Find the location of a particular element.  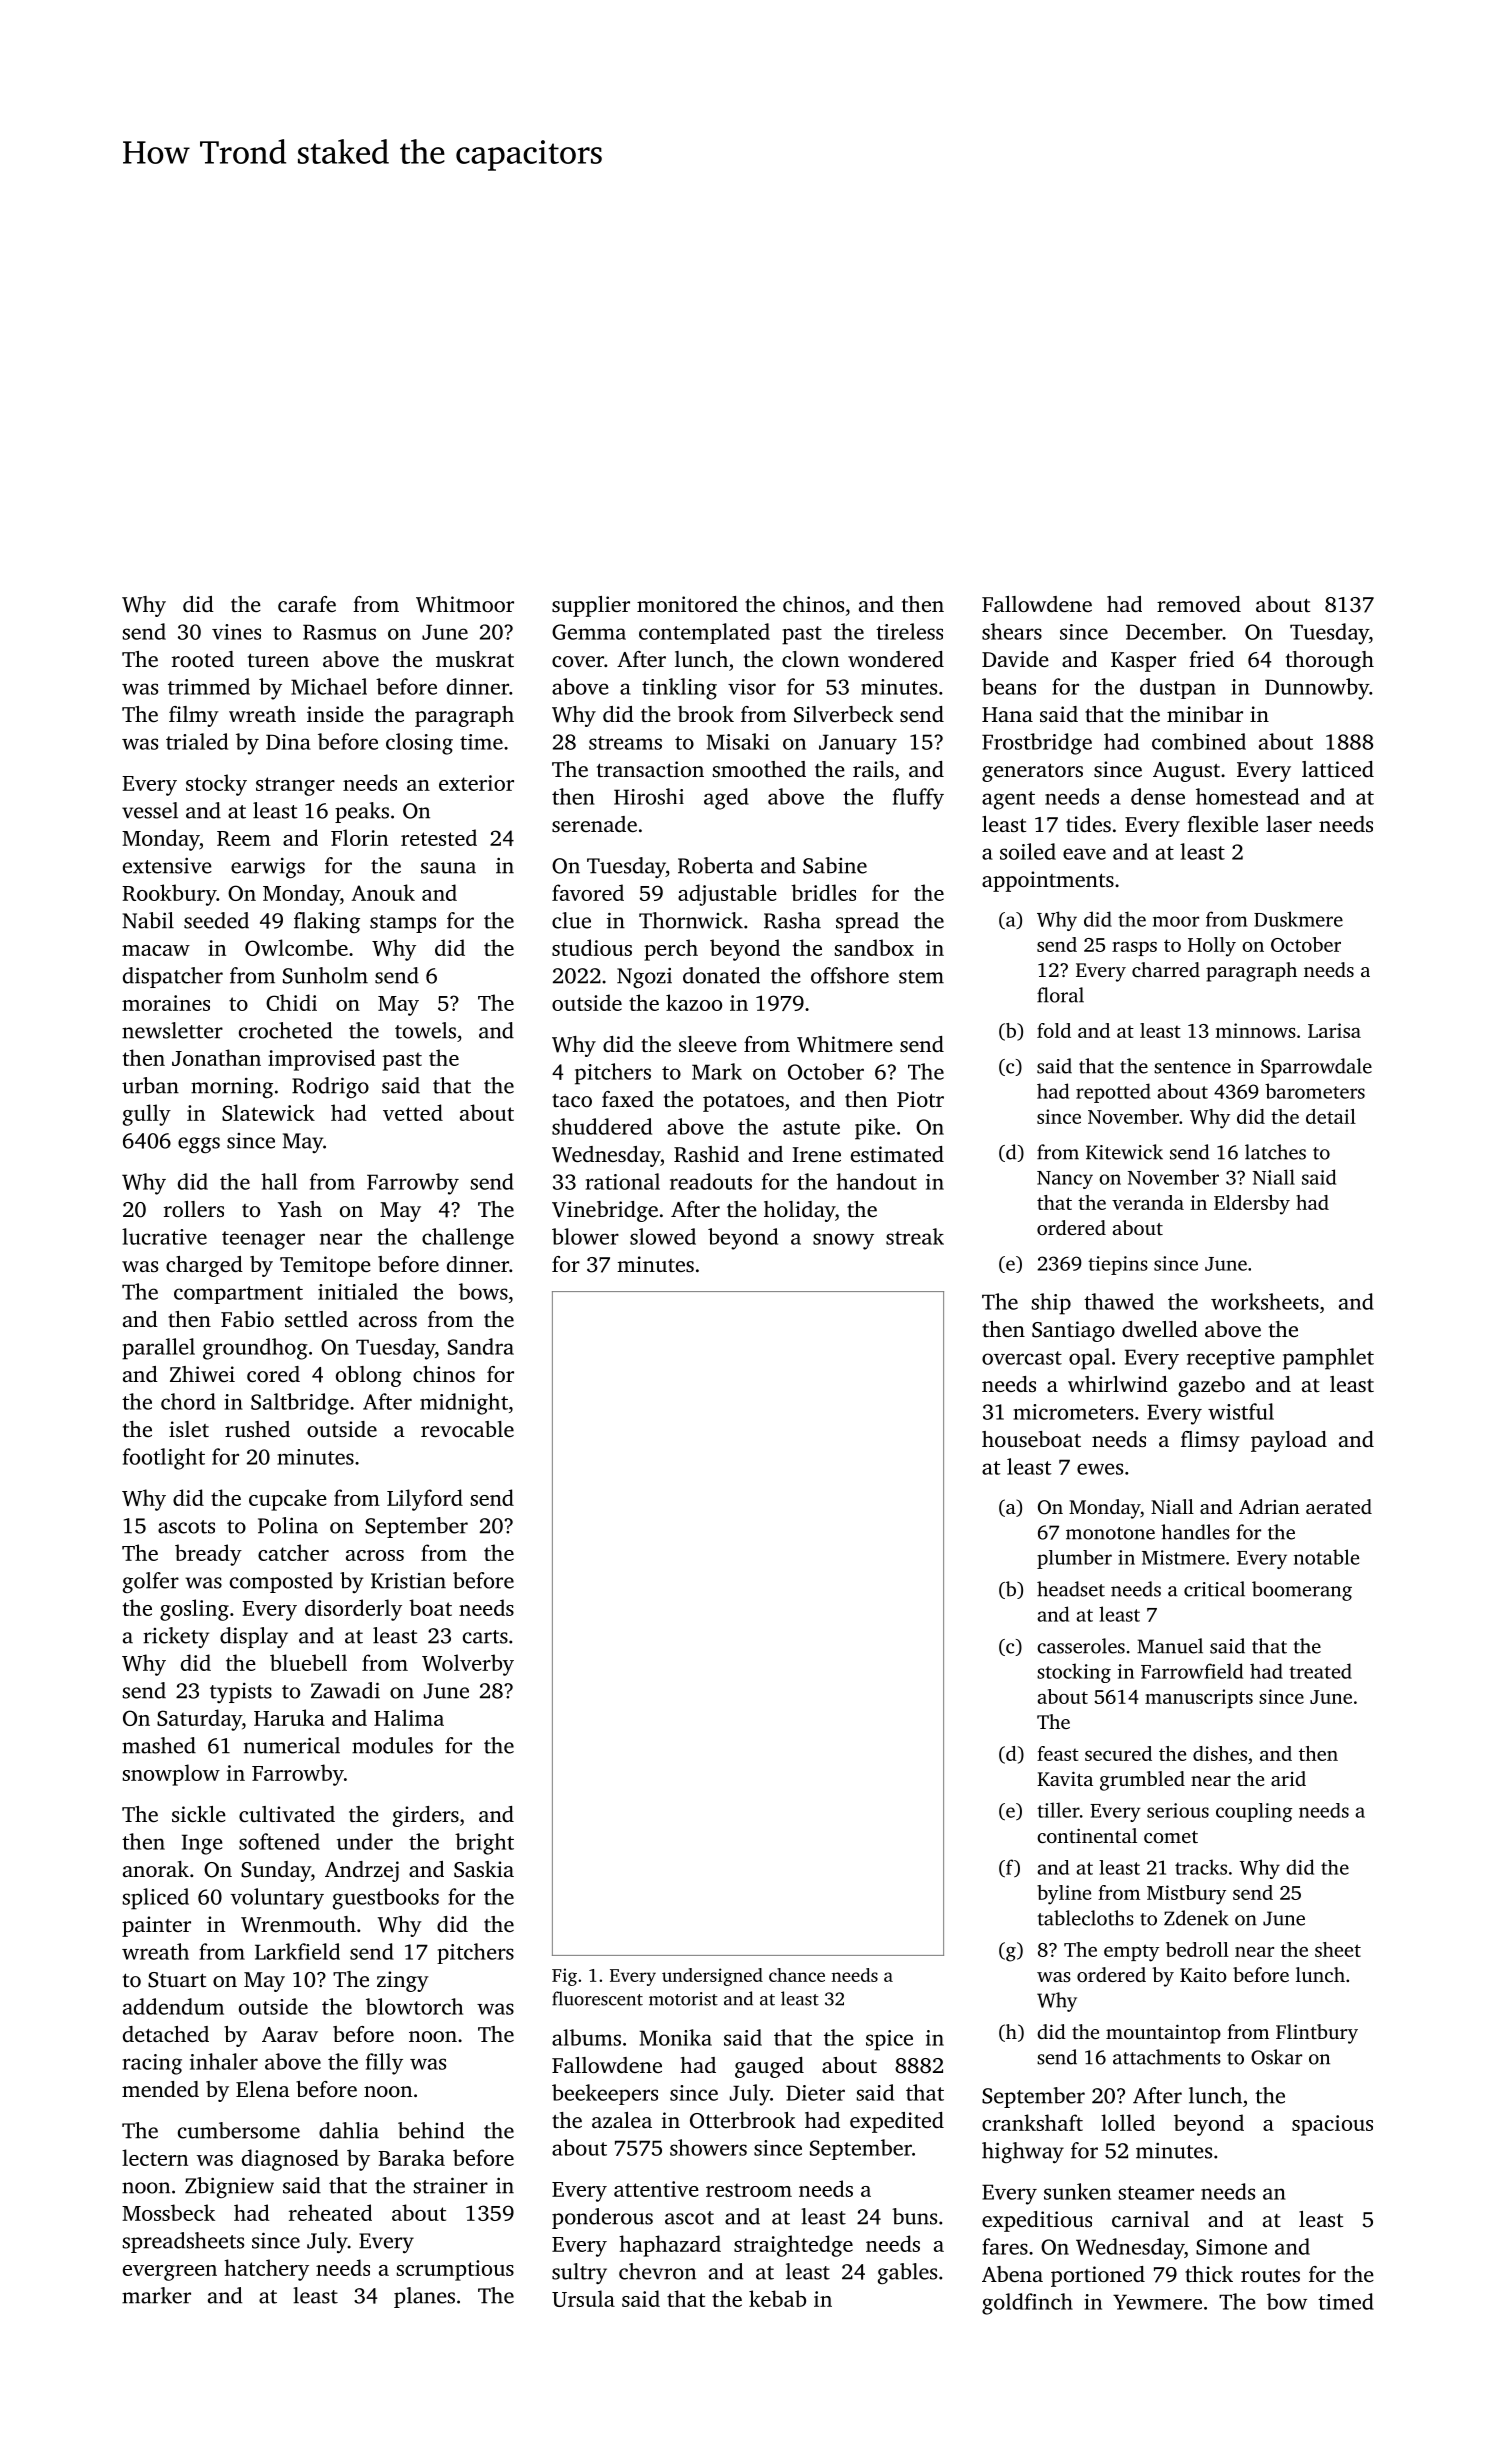

Gemma is located at coordinates (589, 632).
